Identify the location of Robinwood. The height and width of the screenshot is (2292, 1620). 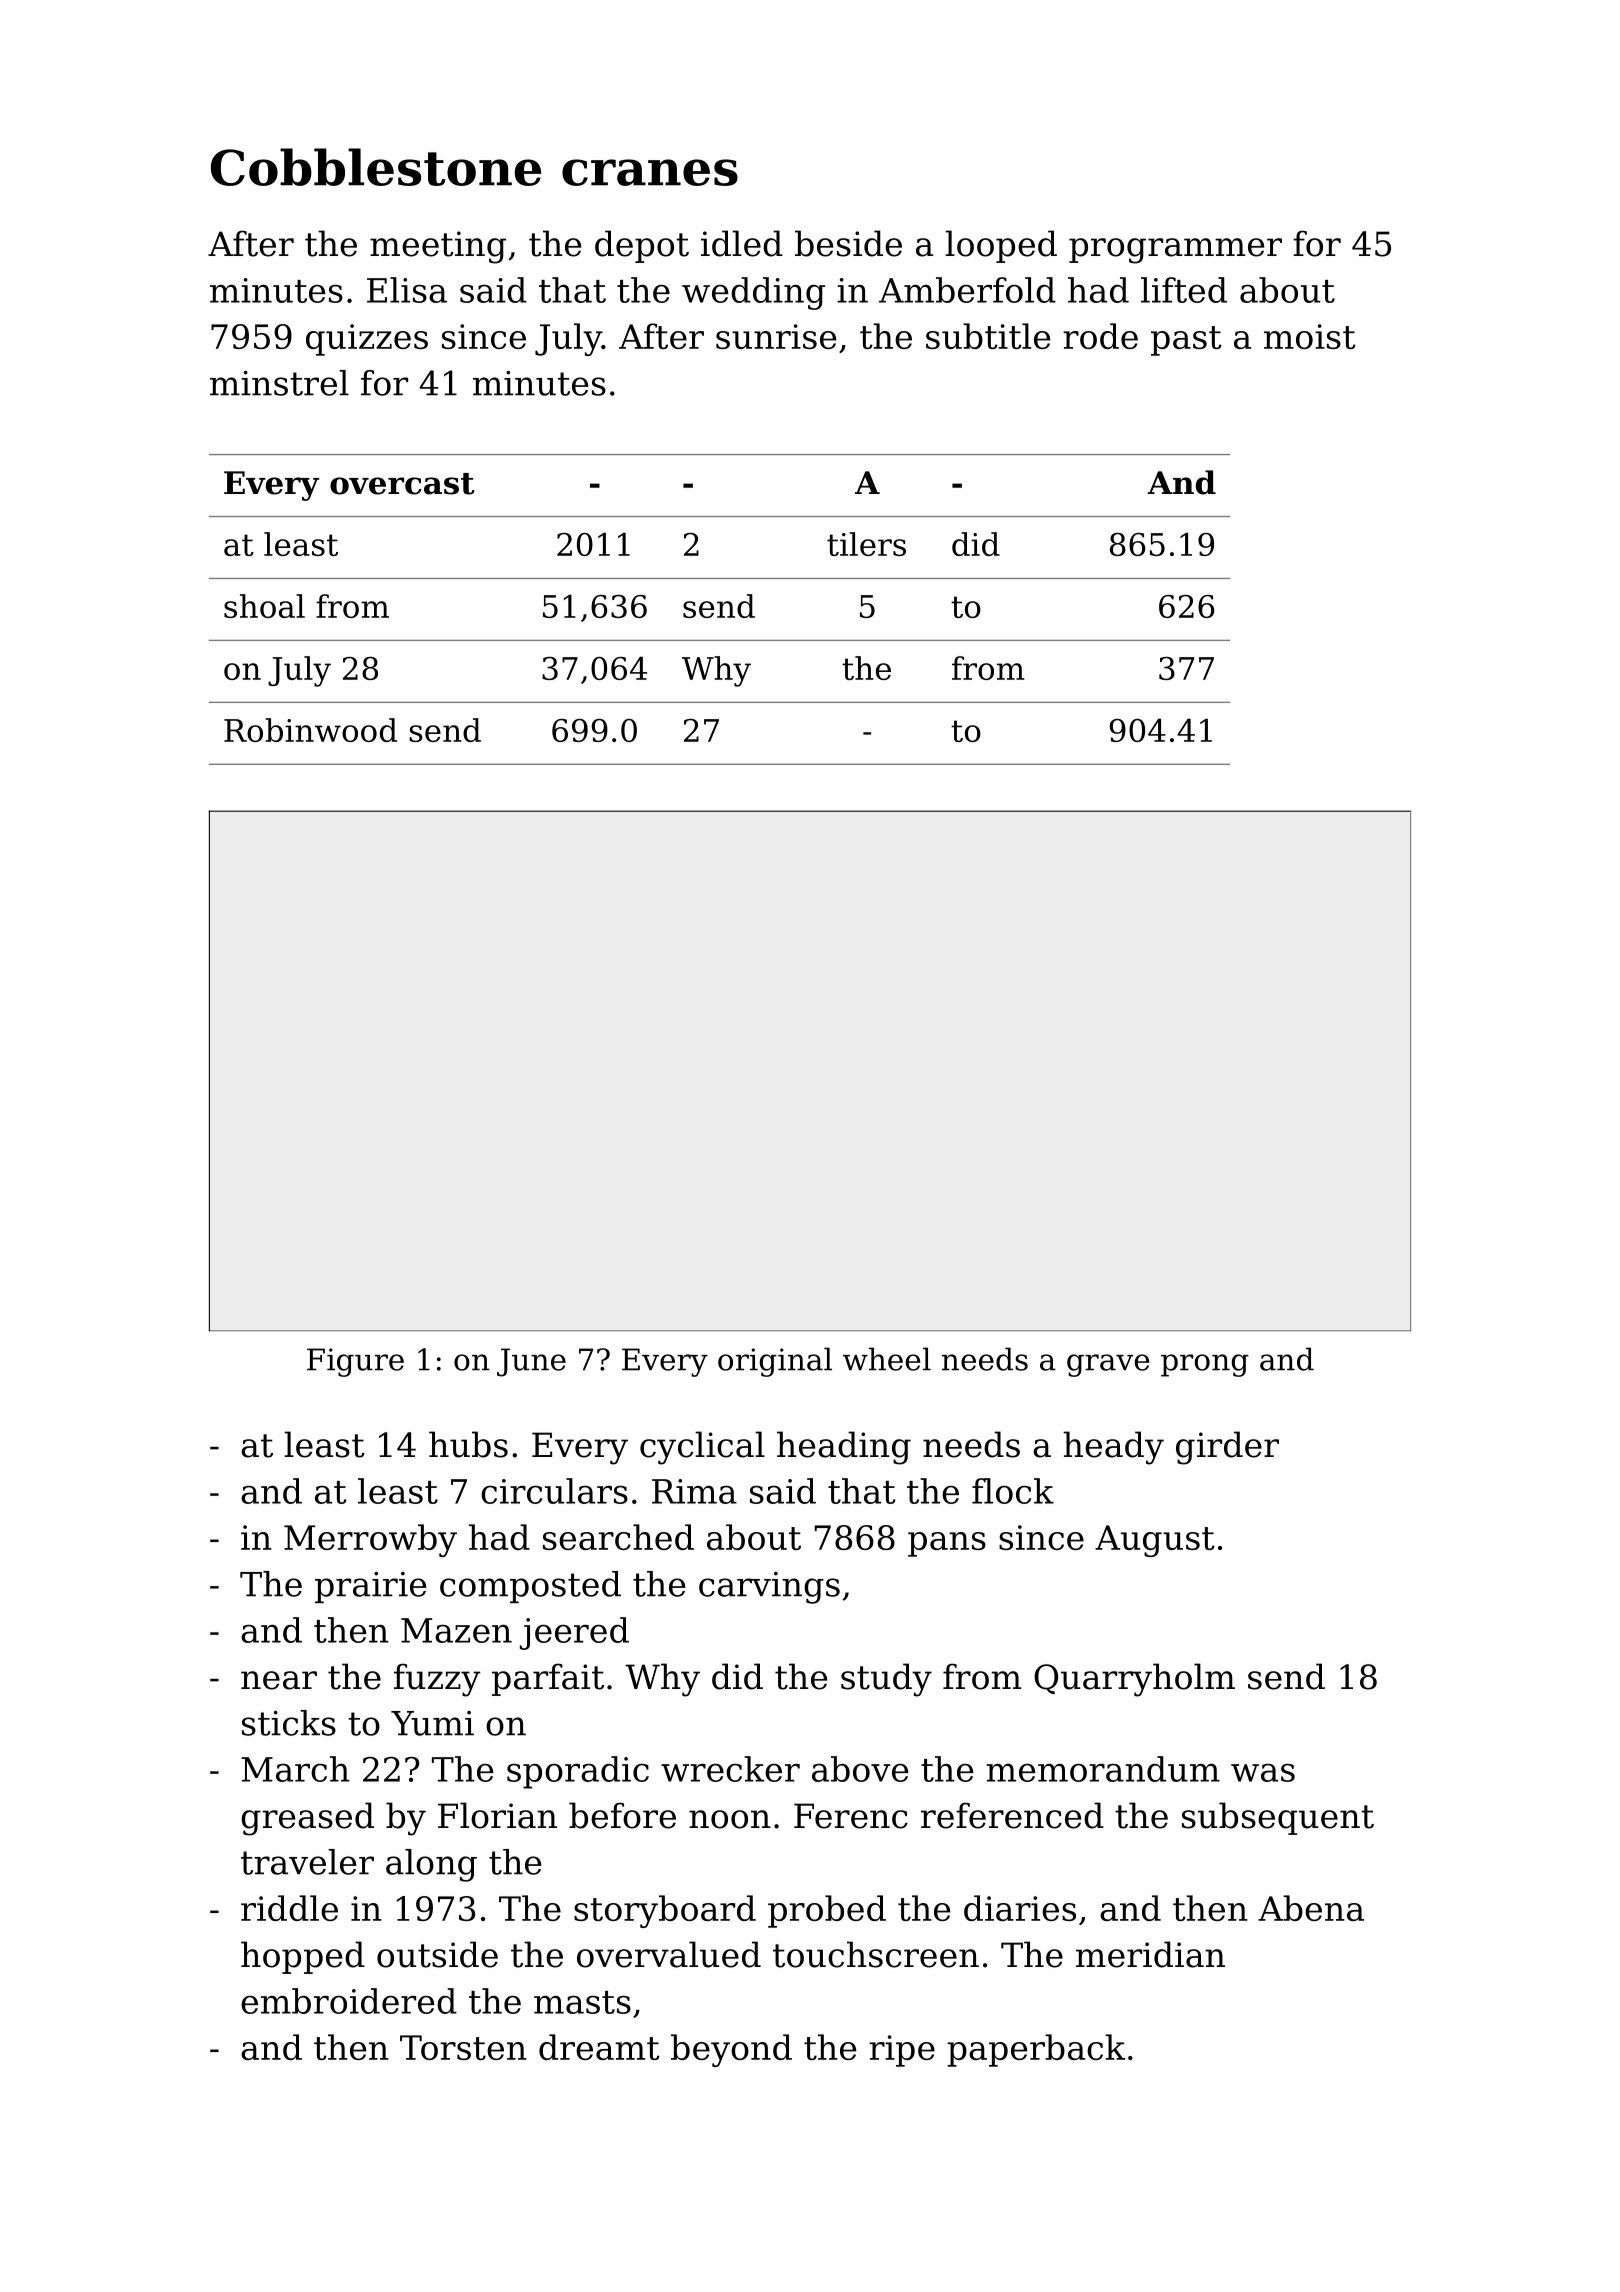
(310, 730).
